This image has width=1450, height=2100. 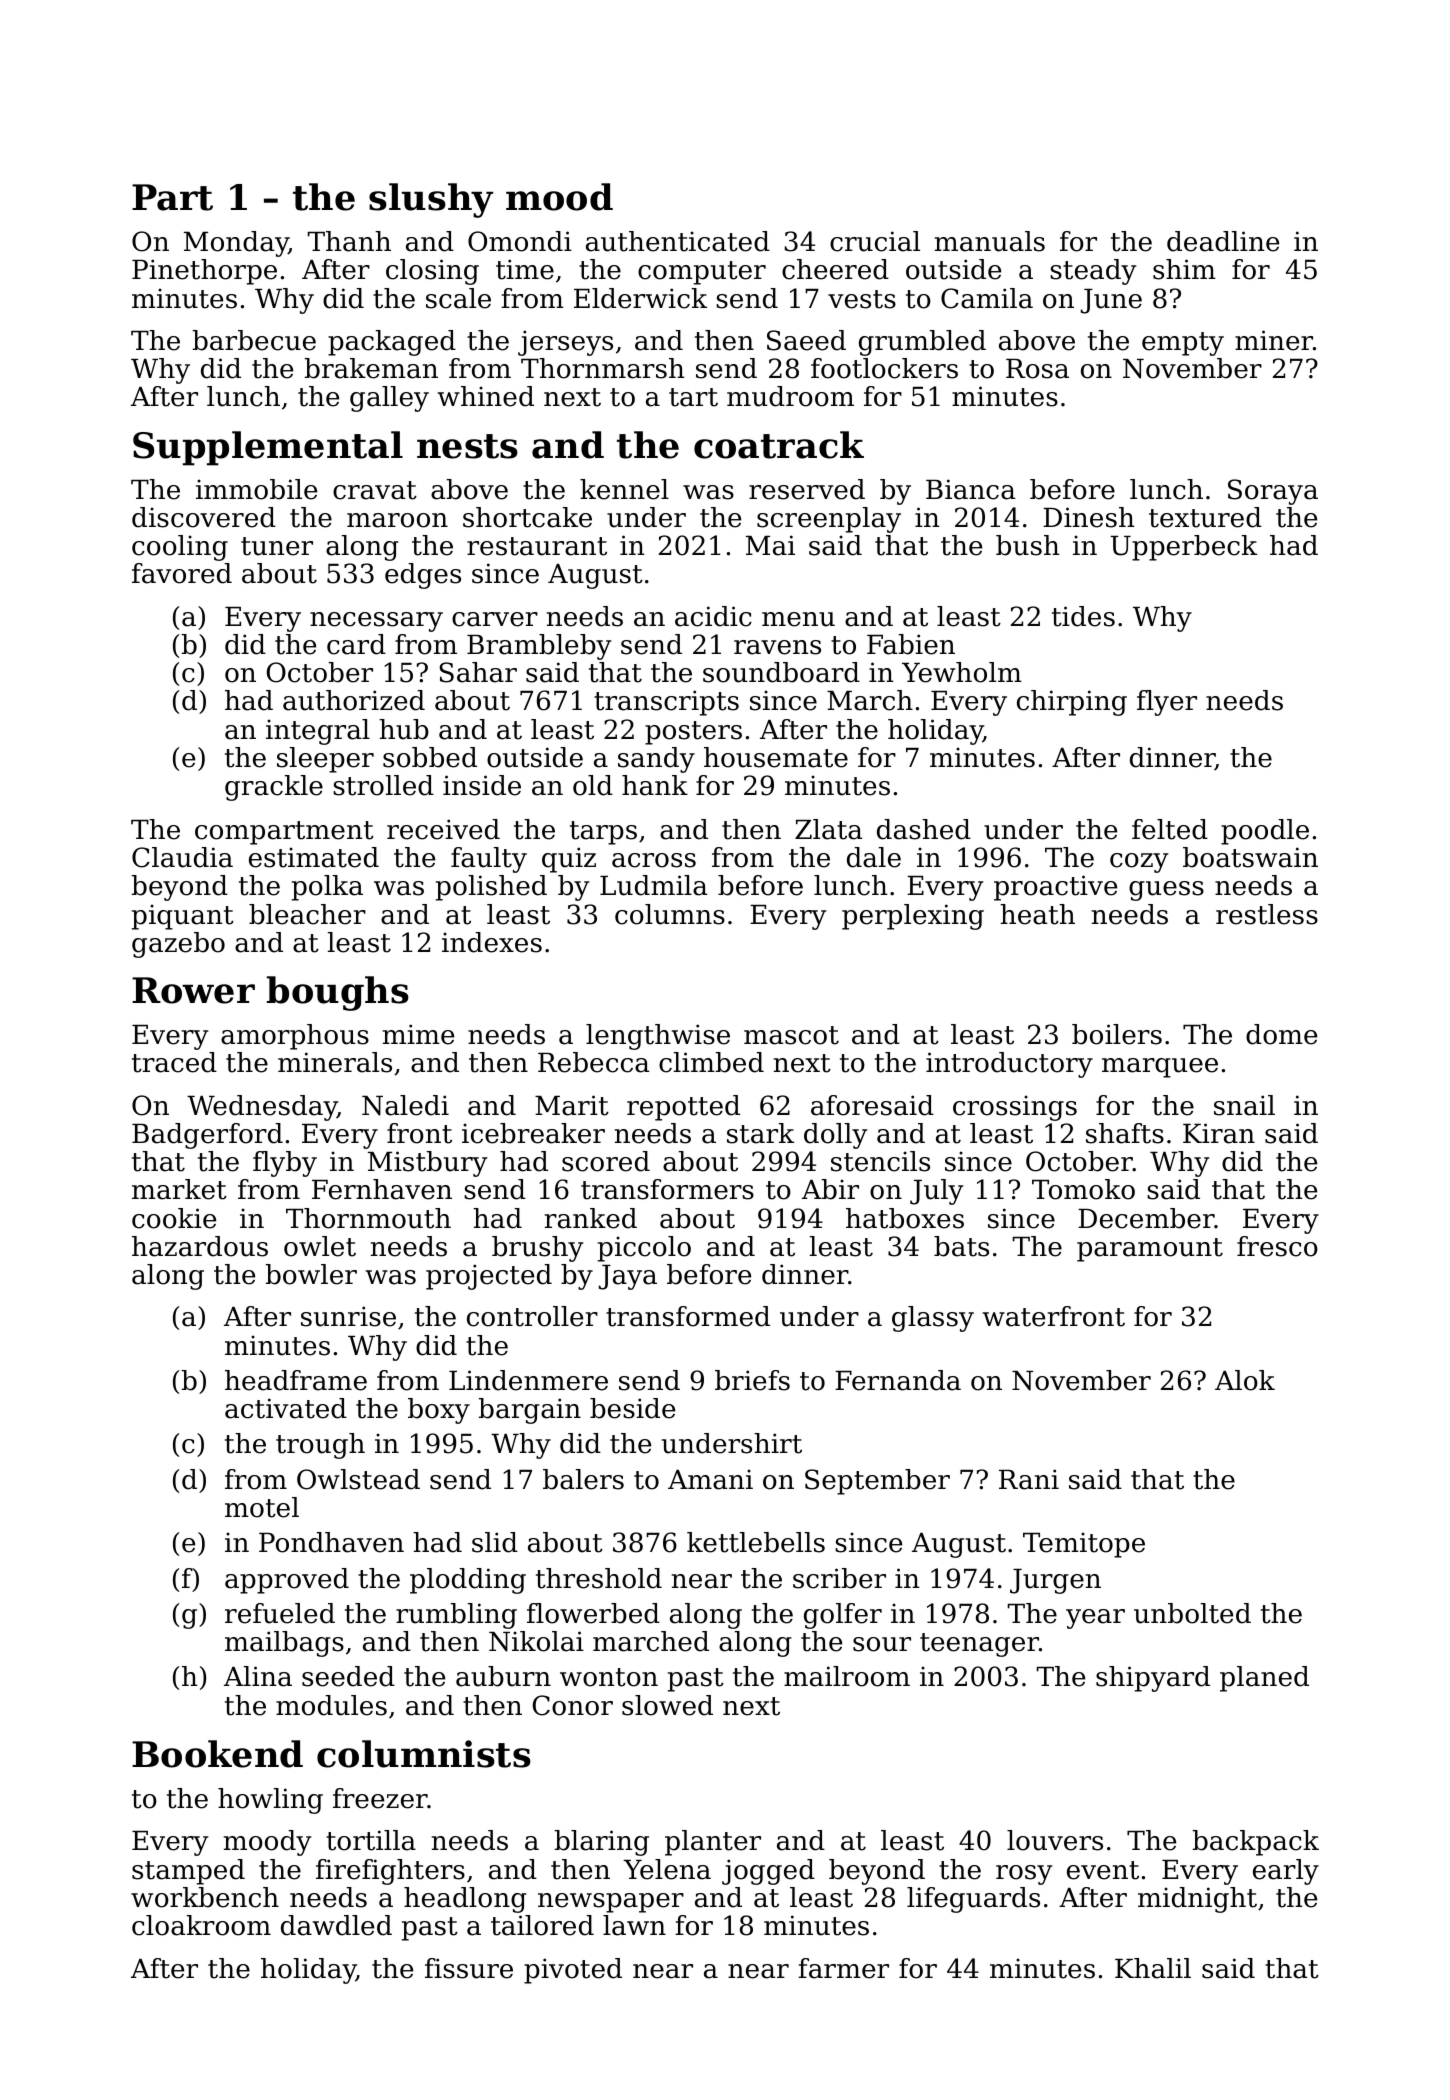 What do you see at coordinates (456, 1616) in the image?
I see `rumbling` at bounding box center [456, 1616].
